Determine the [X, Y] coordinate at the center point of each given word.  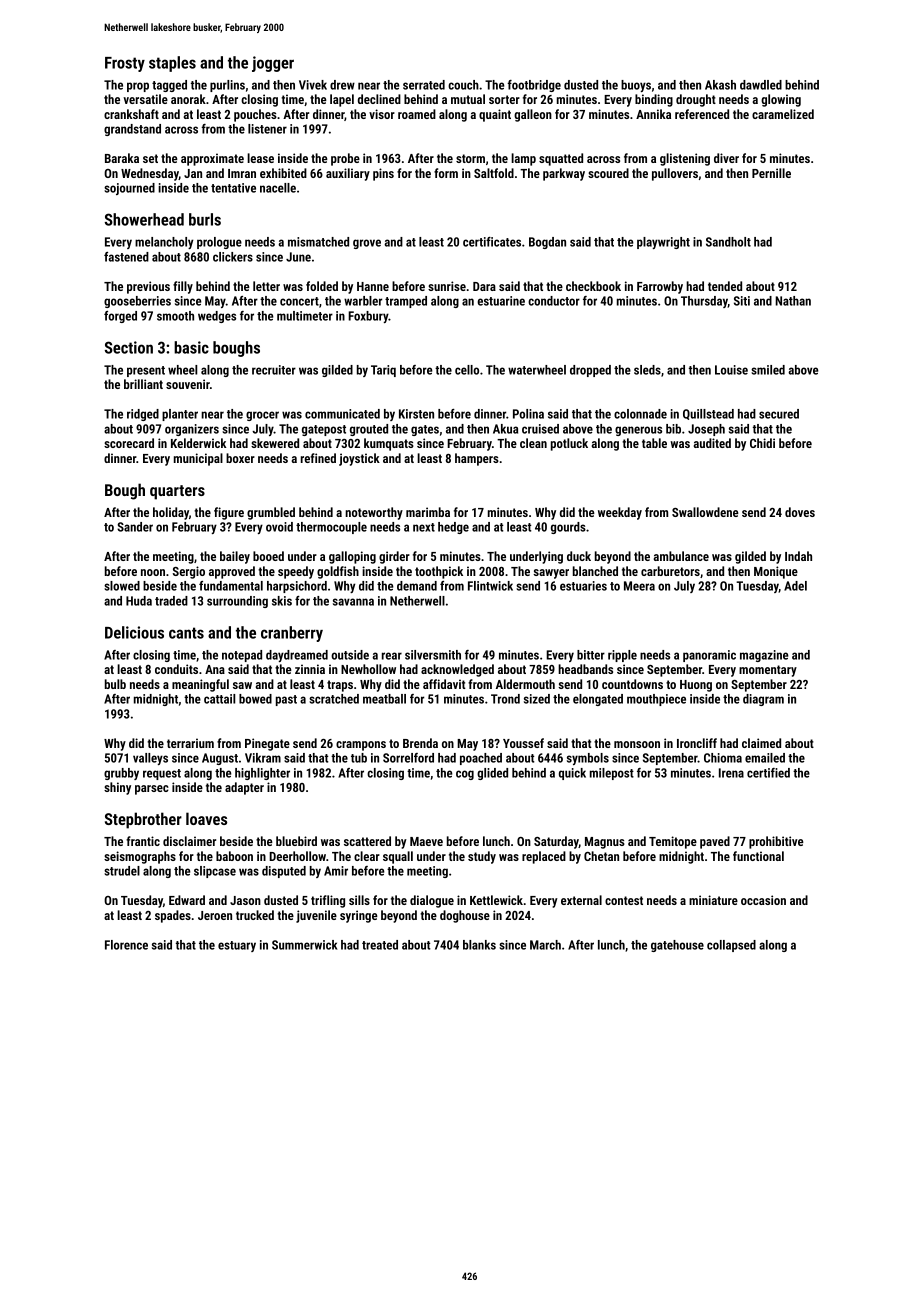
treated [380, 945]
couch [463, 85]
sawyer [551, 574]
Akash [720, 85]
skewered [275, 443]
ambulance [681, 556]
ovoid [279, 527]
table [654, 443]
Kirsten [416, 414]
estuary [237, 946]
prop [138, 87]
